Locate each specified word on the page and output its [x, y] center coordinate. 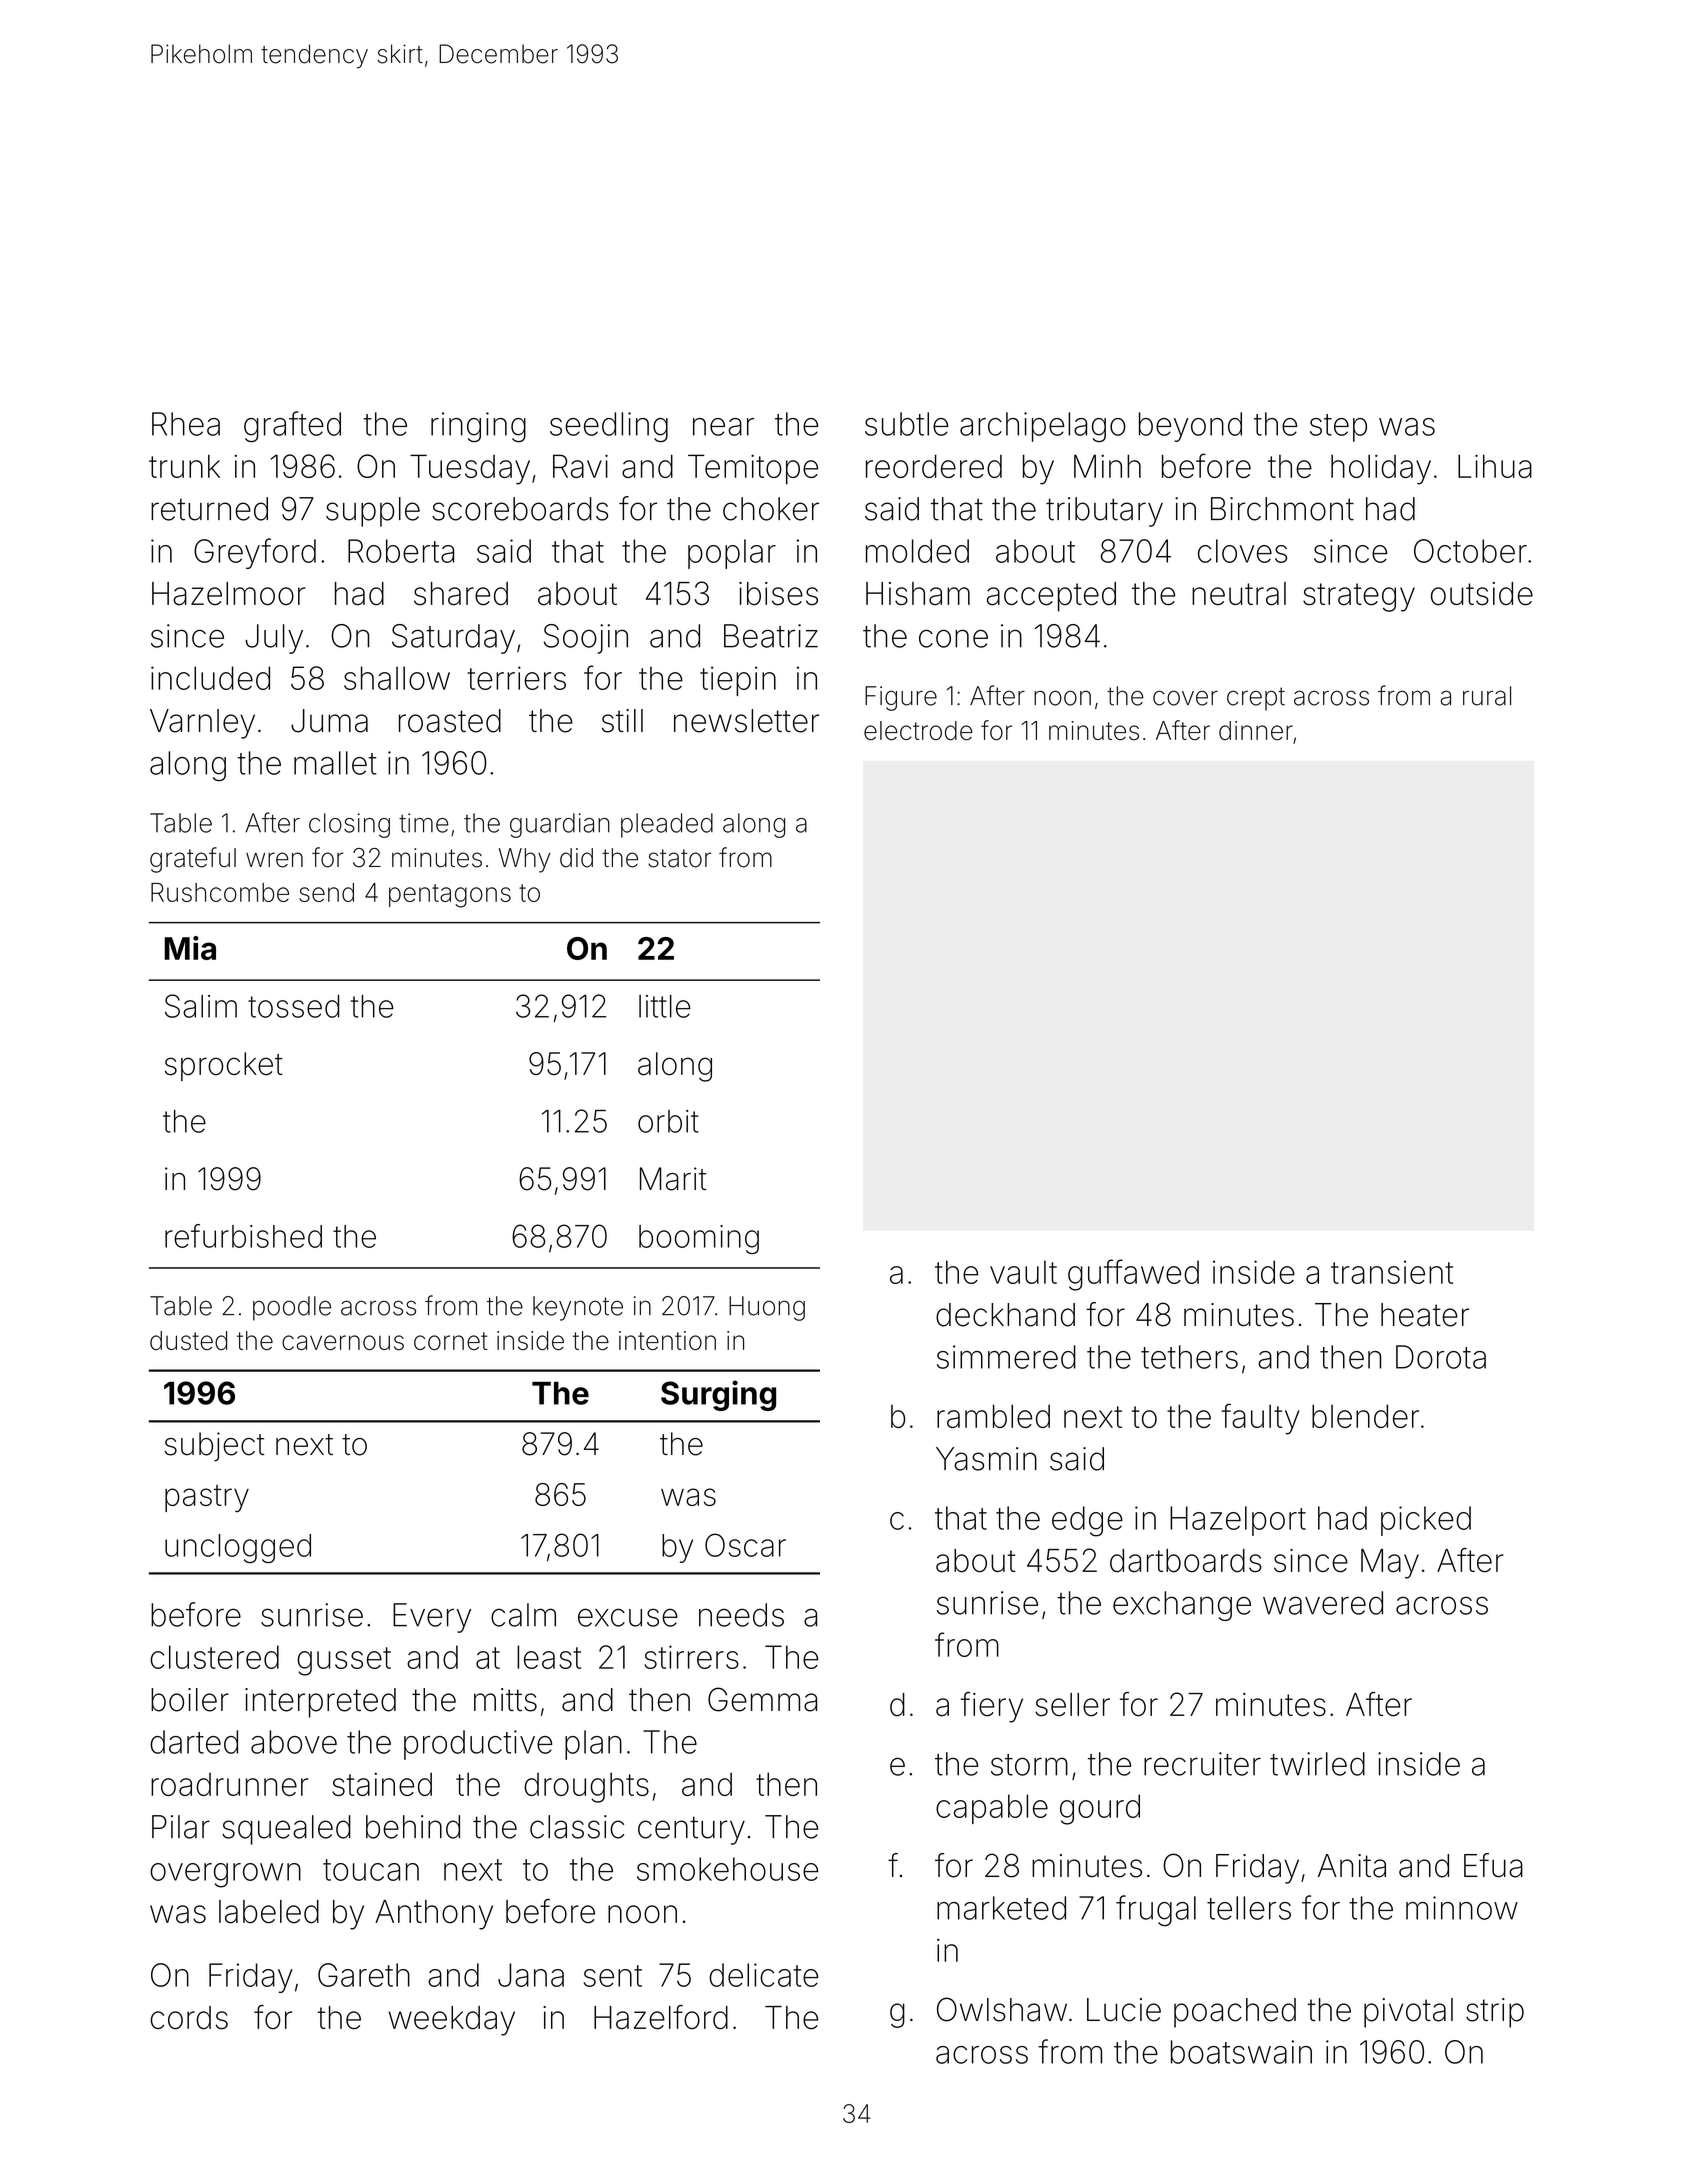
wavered [1323, 1603]
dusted [188, 1340]
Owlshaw [1002, 2009]
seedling [609, 427]
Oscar [745, 1545]
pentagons [450, 896]
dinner [1256, 730]
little [665, 1006]
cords [189, 2018]
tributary [1104, 512]
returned [209, 509]
